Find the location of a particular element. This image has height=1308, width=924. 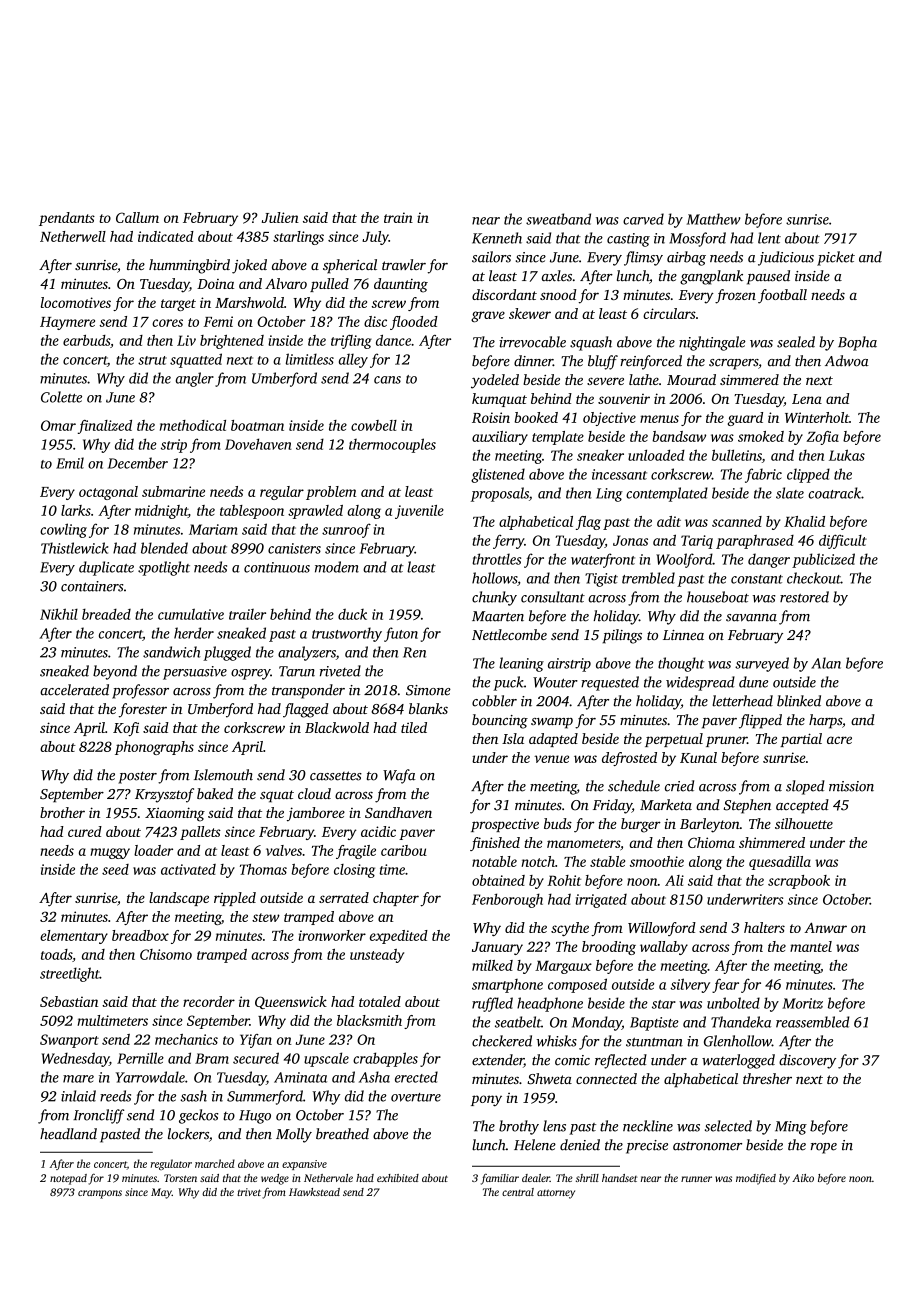

phonographs is located at coordinates (154, 748).
